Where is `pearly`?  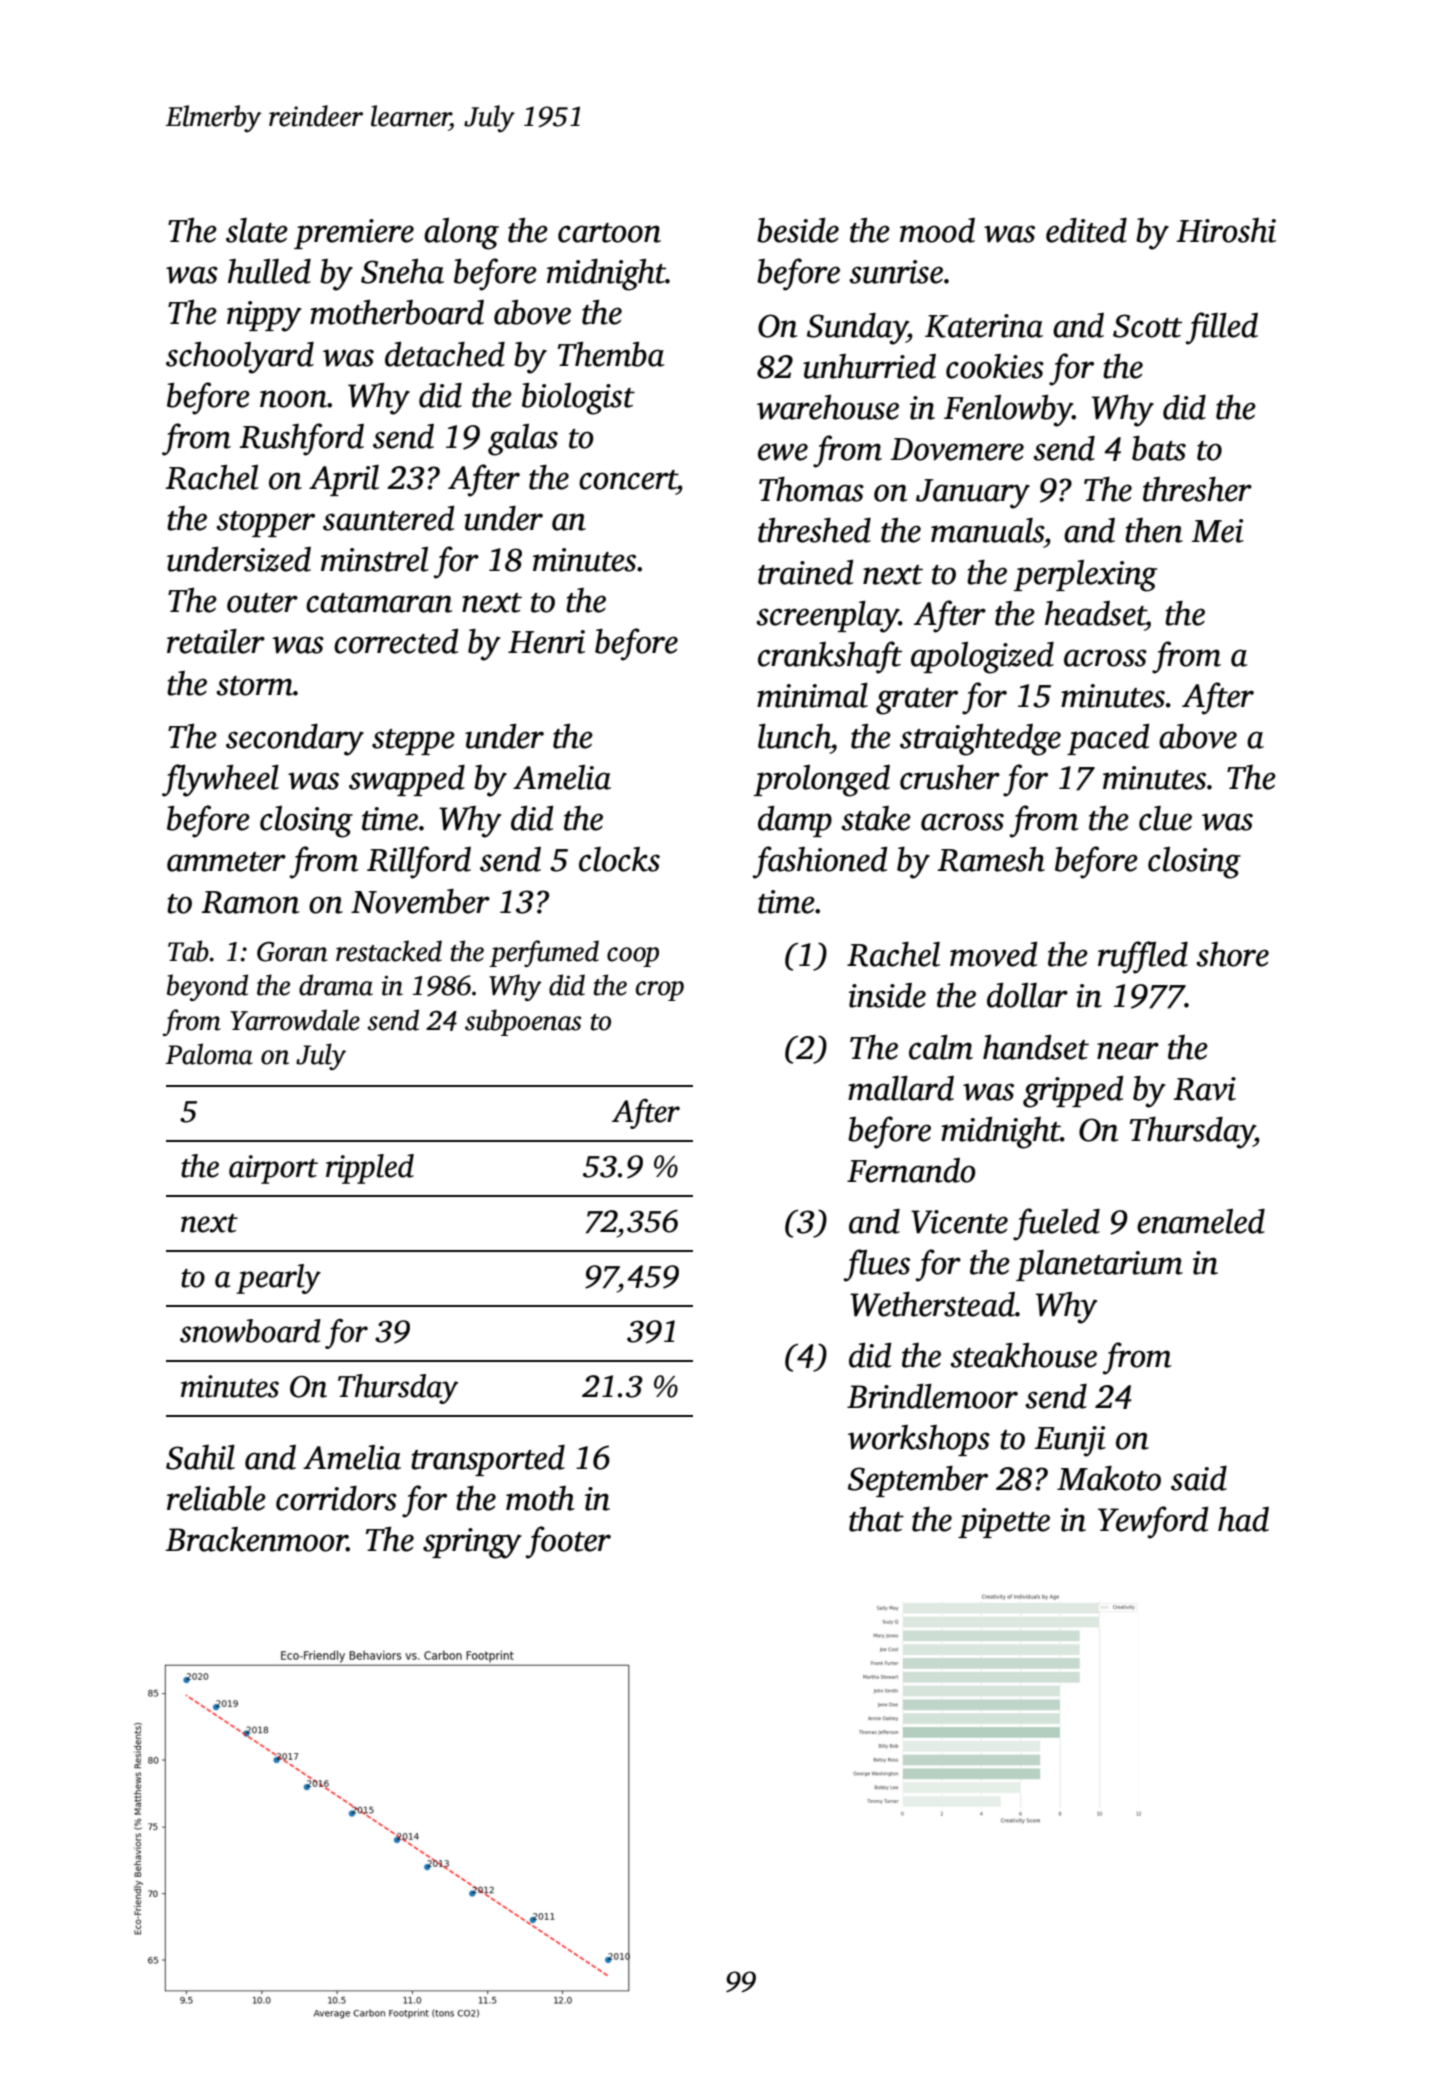 pearly is located at coordinates (278, 1279).
